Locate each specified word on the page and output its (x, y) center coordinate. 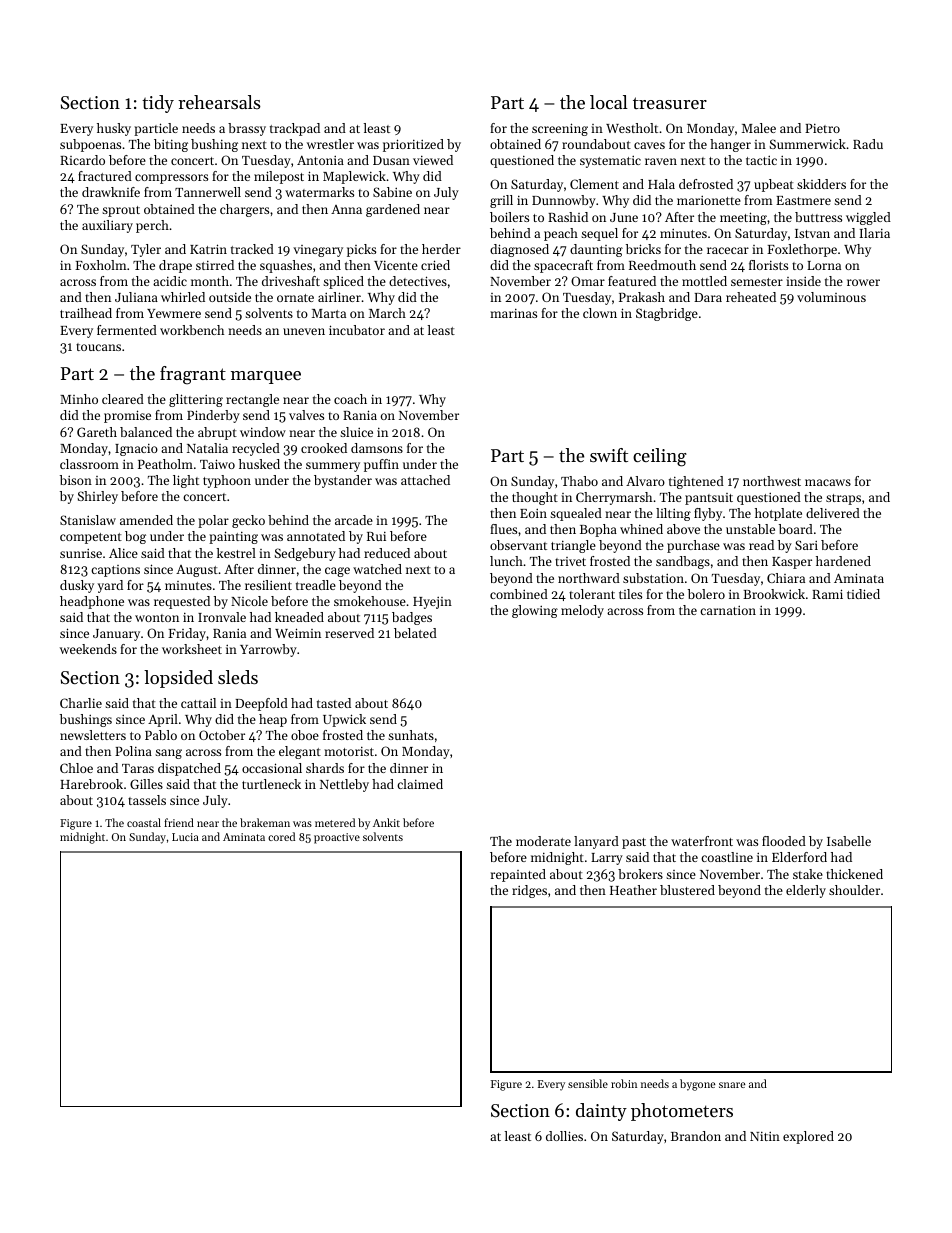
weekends (88, 649)
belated (415, 633)
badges (412, 618)
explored (808, 1137)
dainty (601, 1112)
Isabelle (849, 841)
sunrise (81, 553)
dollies (564, 1136)
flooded (784, 841)
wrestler (330, 144)
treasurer (670, 103)
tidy (158, 104)
